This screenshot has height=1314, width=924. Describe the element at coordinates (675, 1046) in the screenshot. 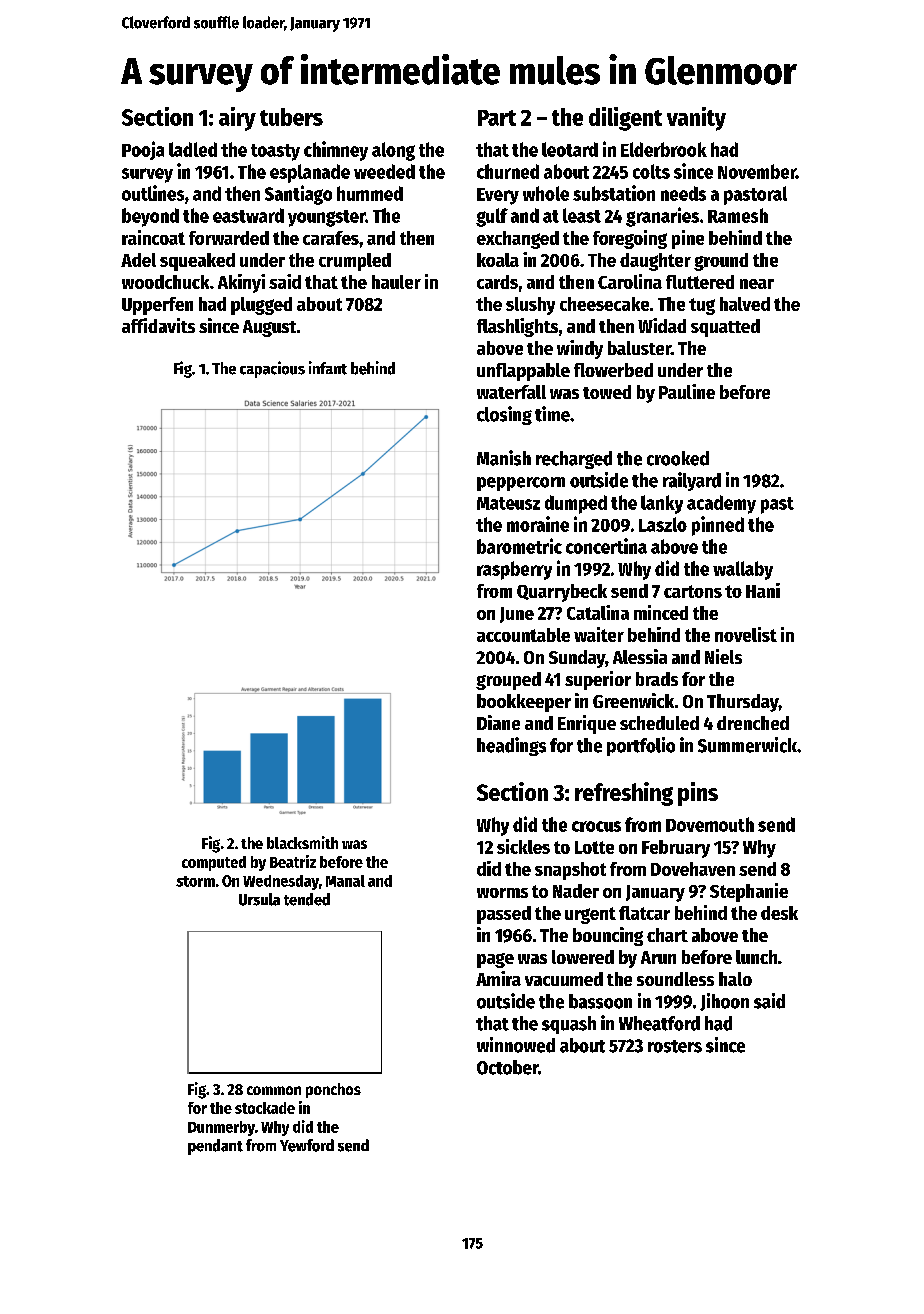

I see `rosters` at that location.
